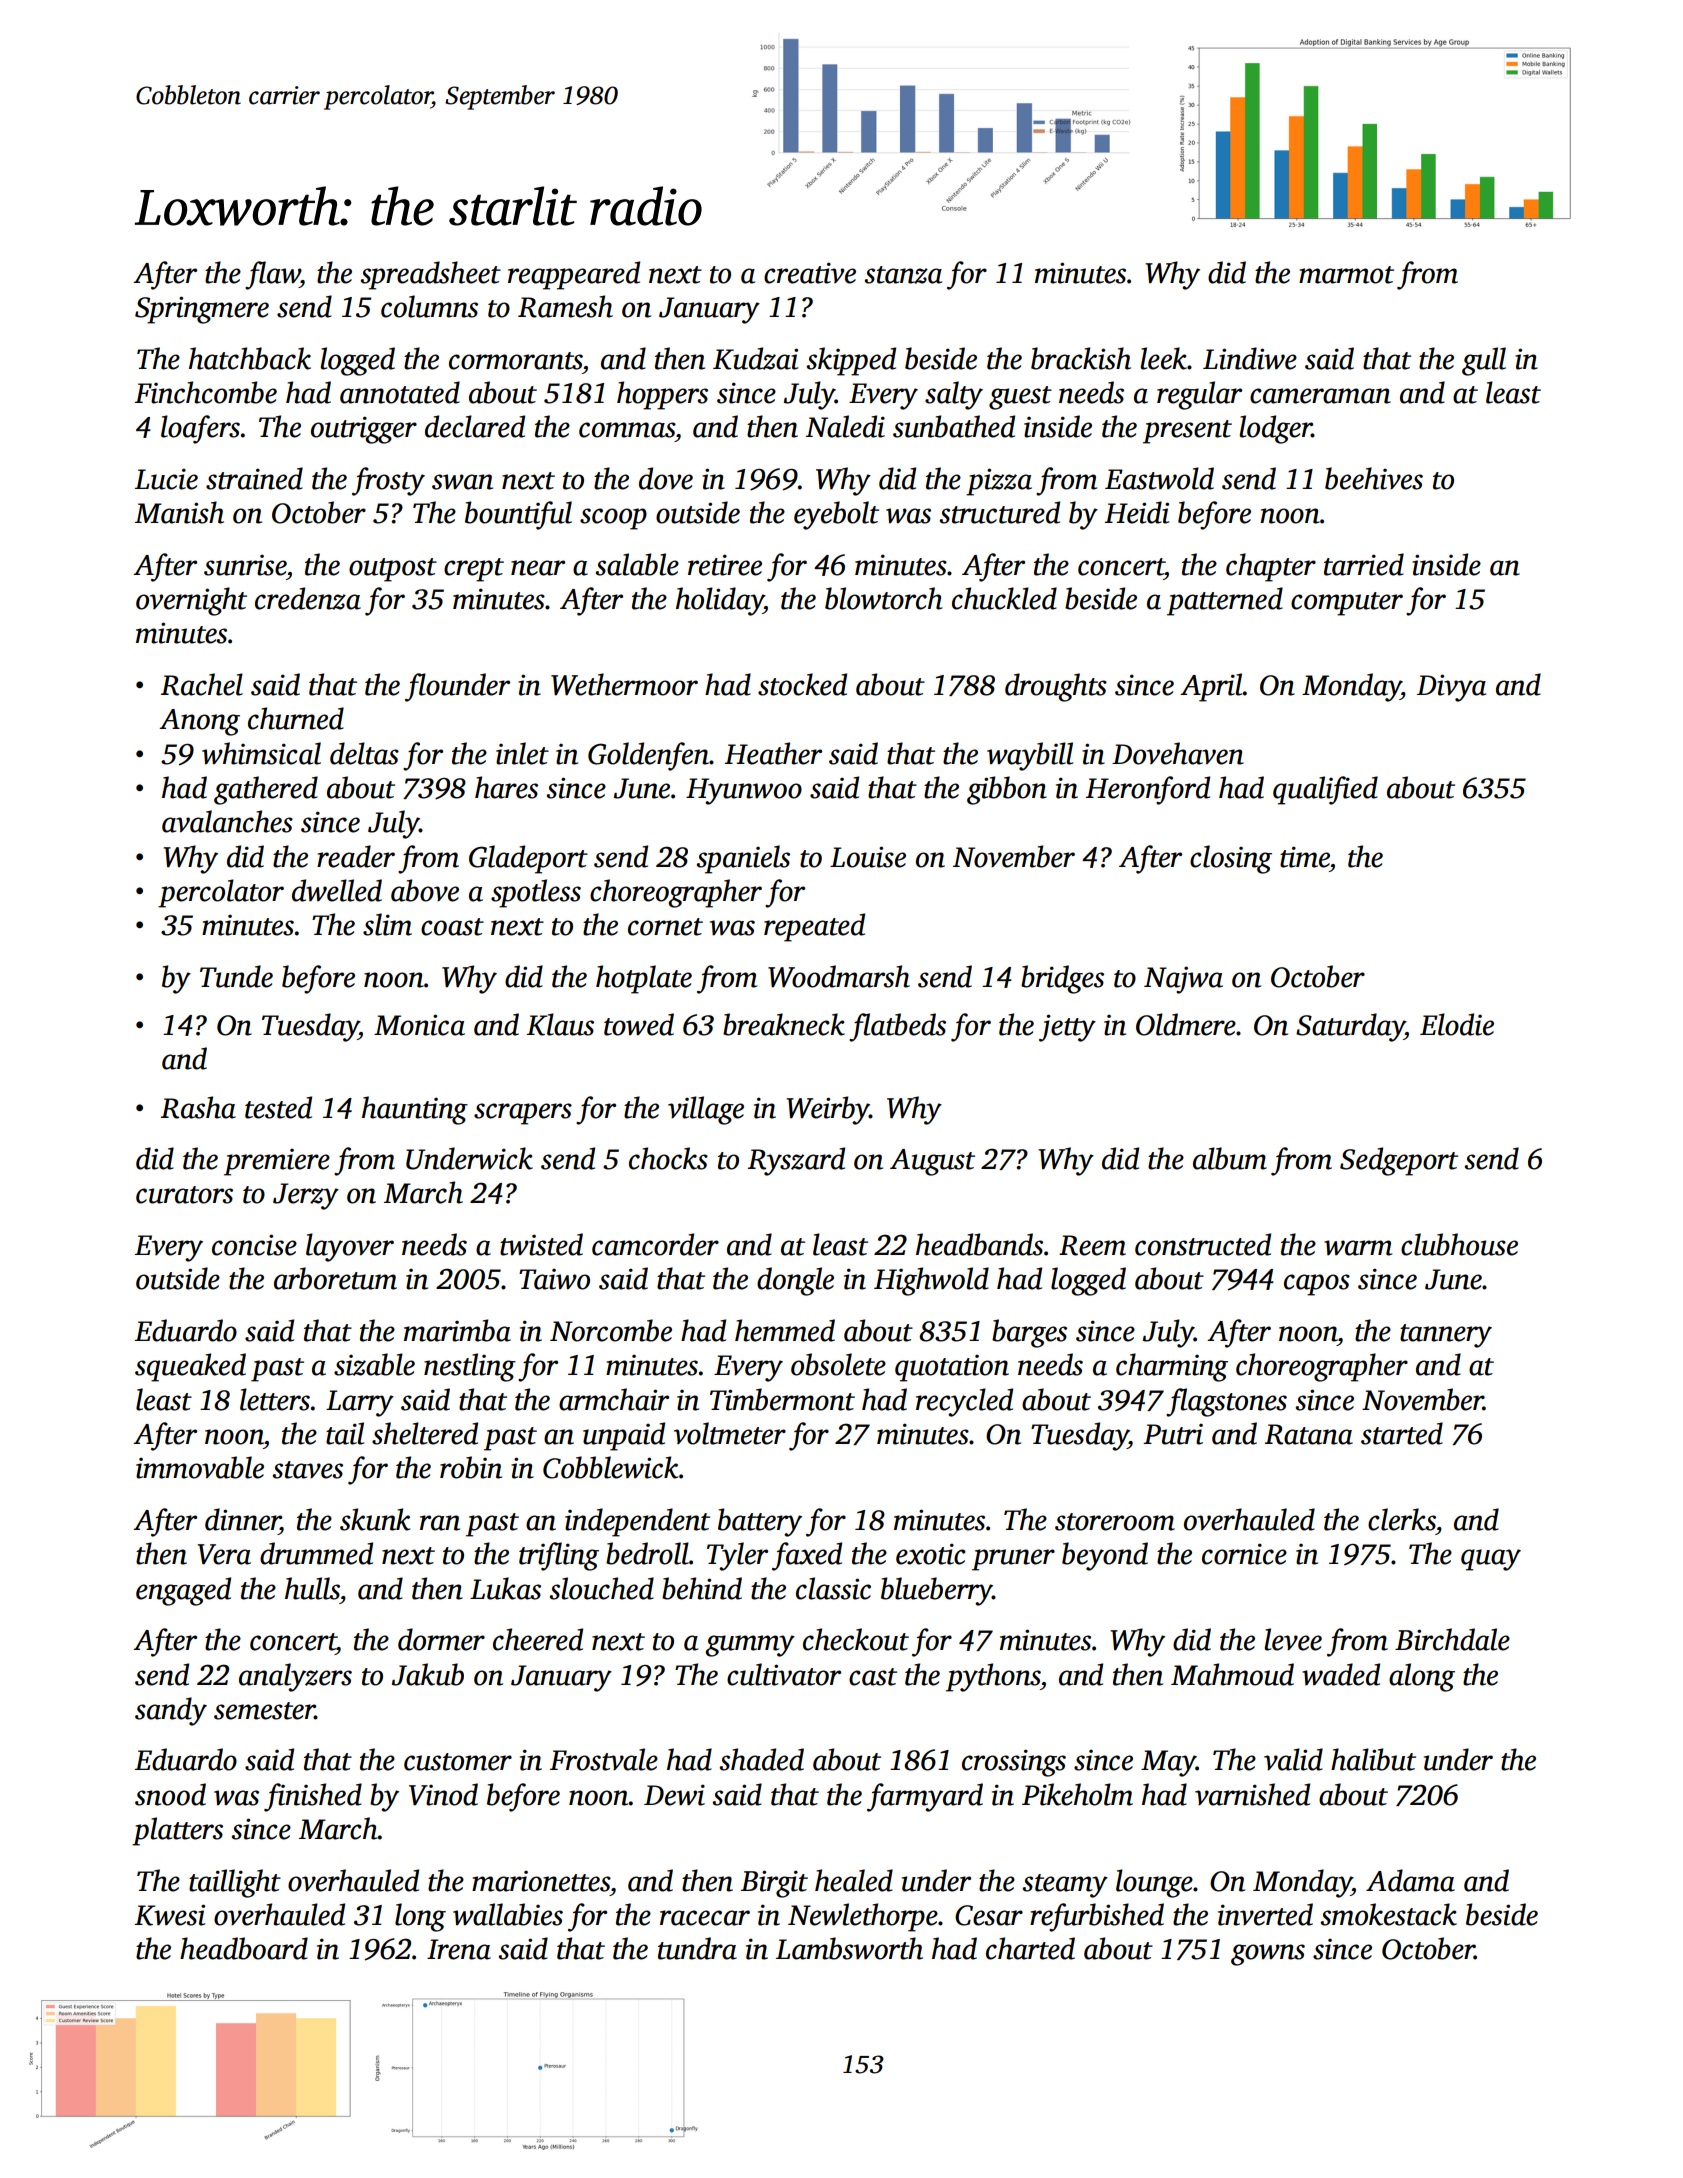 This page has width=1683, height=2178. Describe the element at coordinates (1364, 564) in the page. I see `tarried` at that location.
